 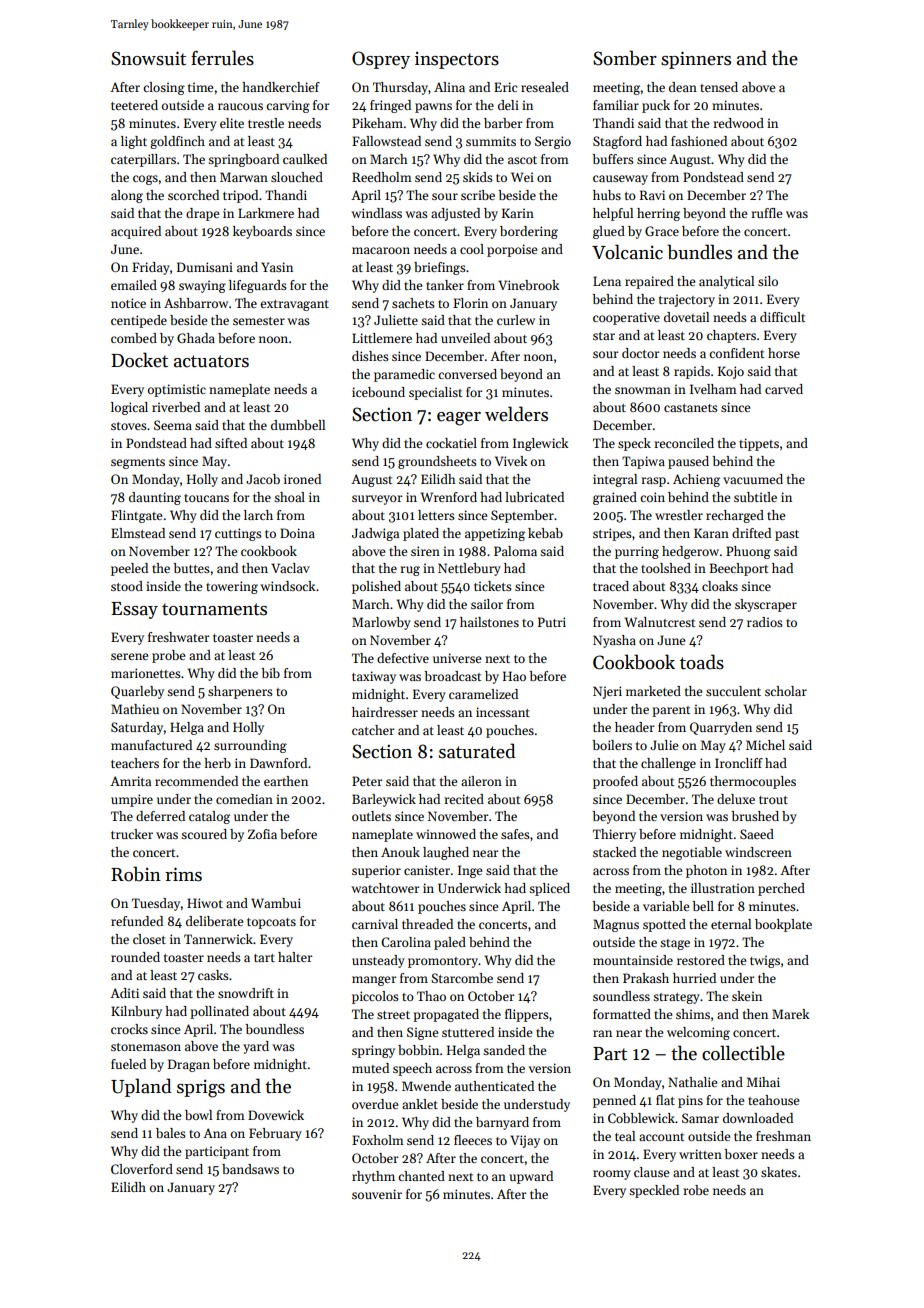 I want to click on safes, so click(x=515, y=834).
